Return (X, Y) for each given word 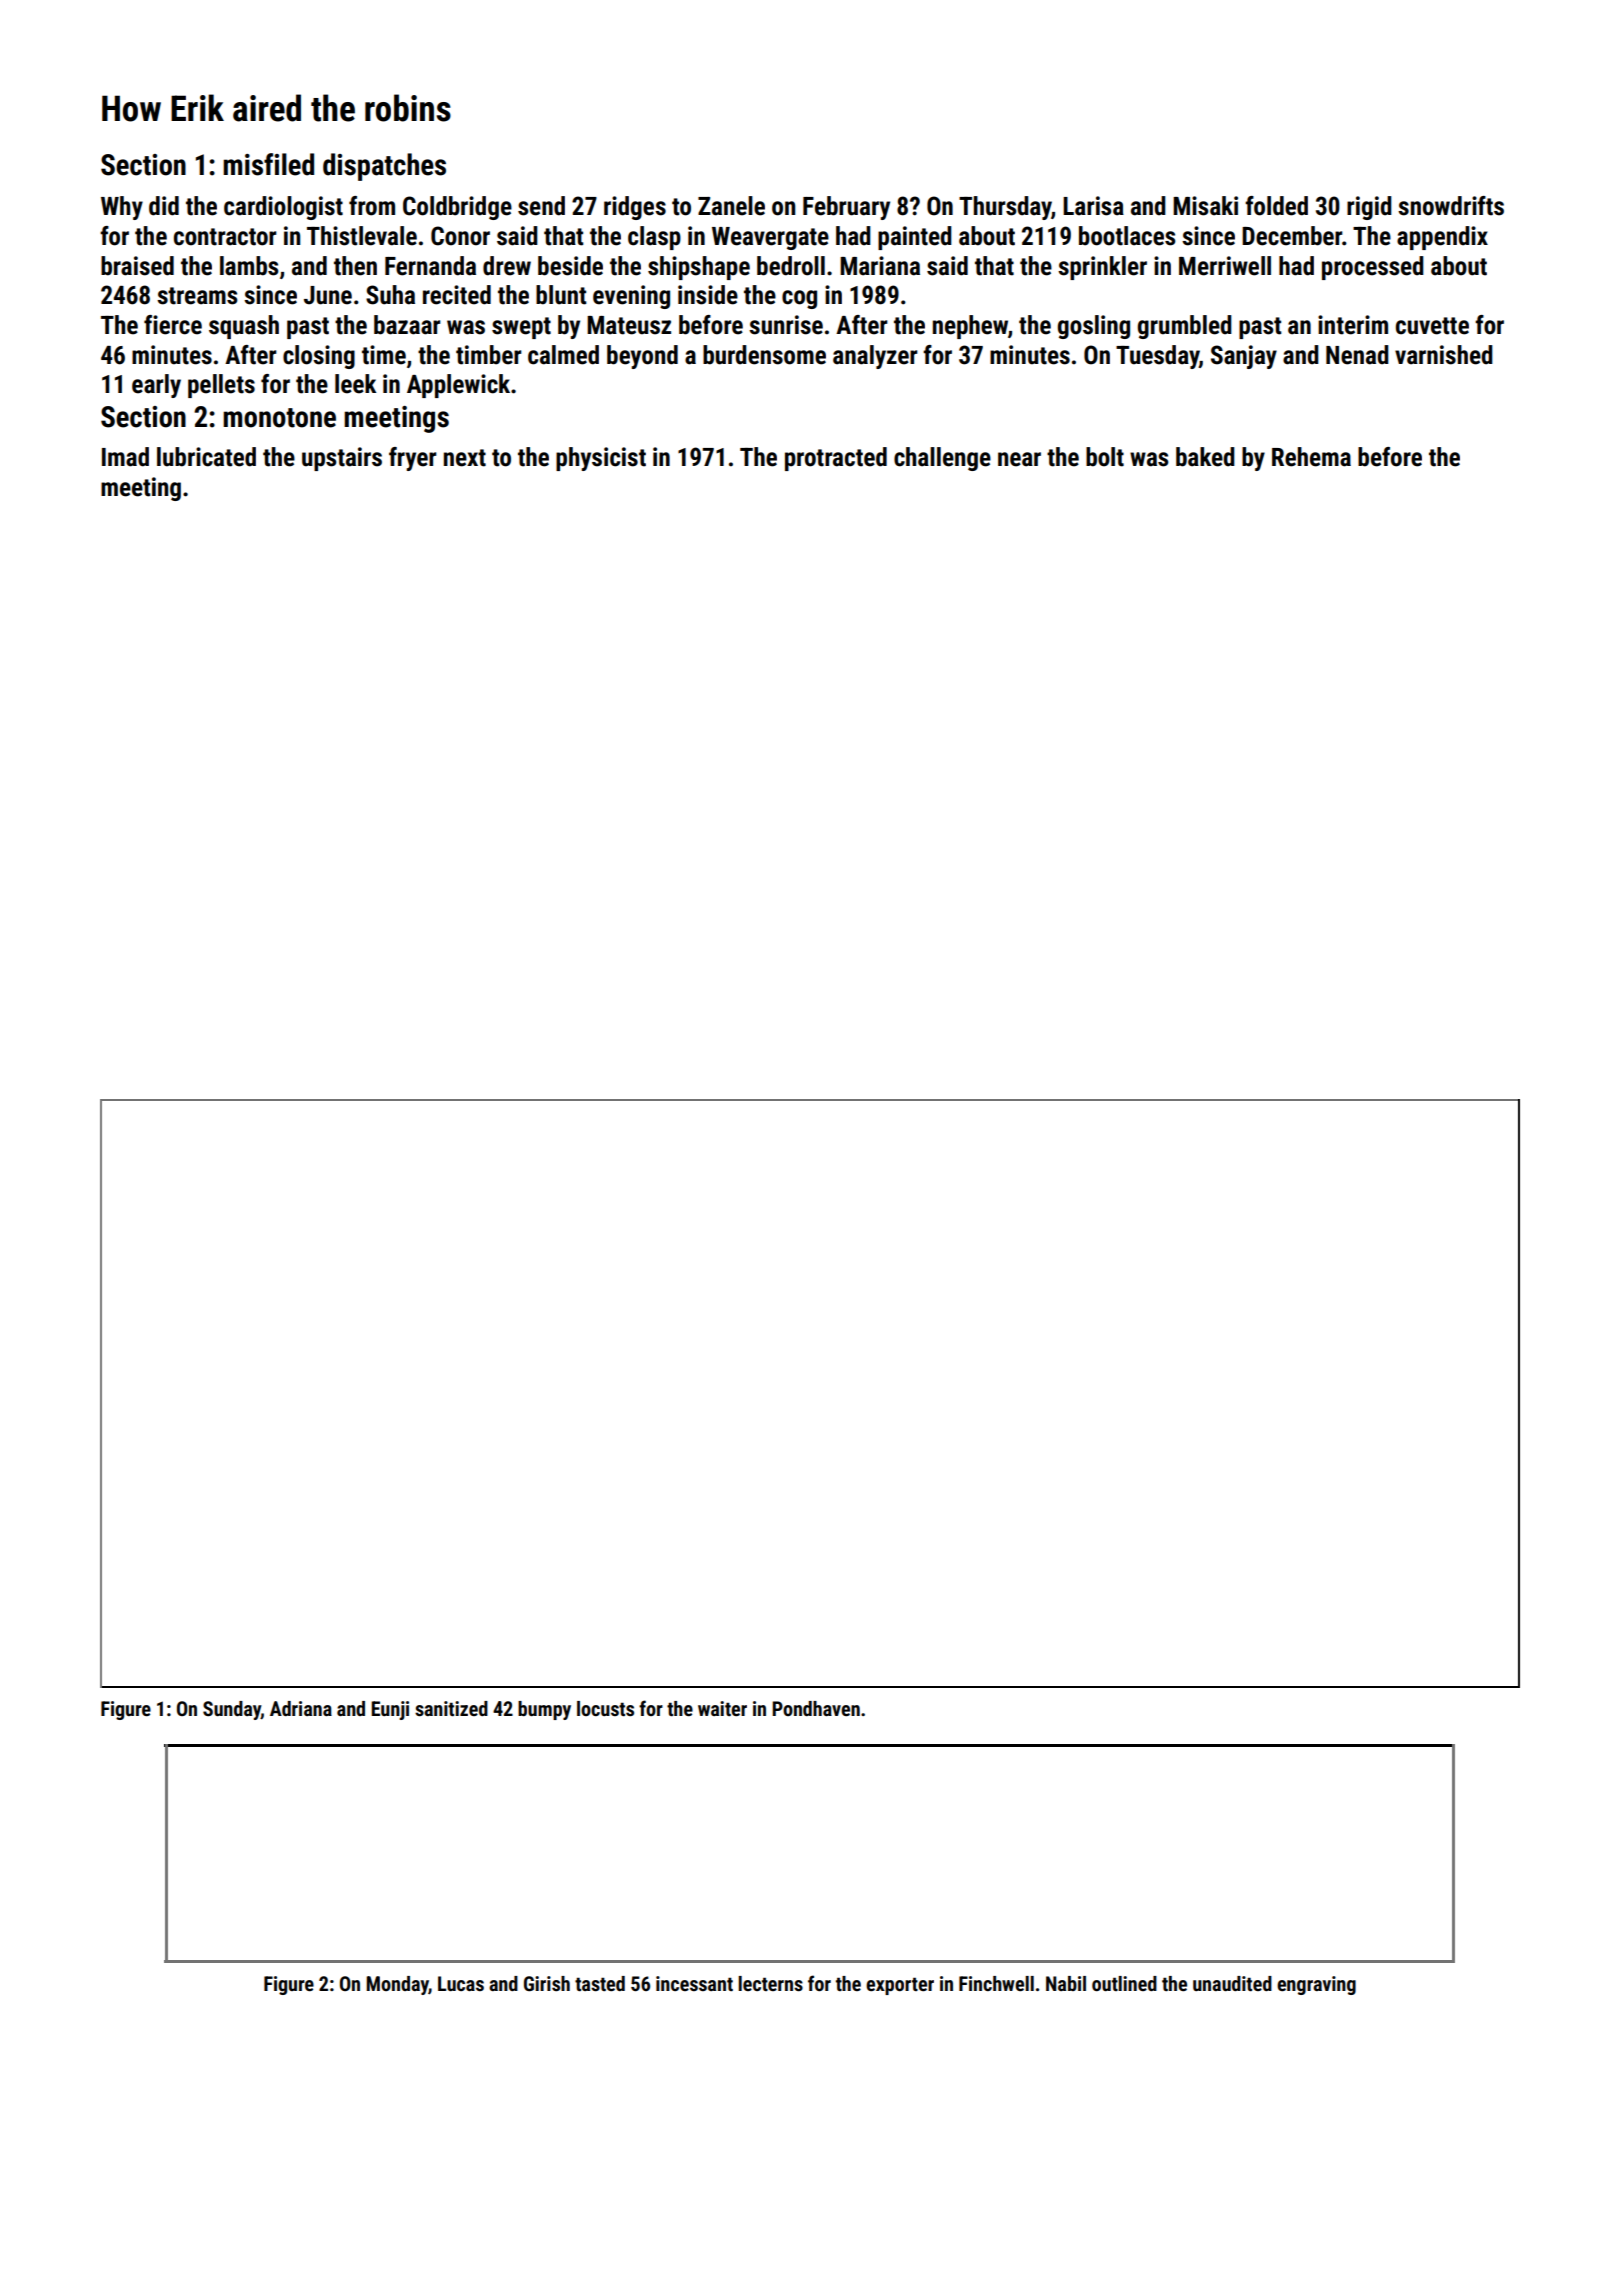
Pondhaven (816, 1708)
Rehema (1311, 457)
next (465, 458)
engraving (1316, 1985)
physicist (601, 459)
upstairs (342, 459)
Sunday (232, 1710)
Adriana (301, 1708)
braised (137, 266)
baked (1205, 457)
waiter (722, 1708)
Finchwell (996, 1983)
